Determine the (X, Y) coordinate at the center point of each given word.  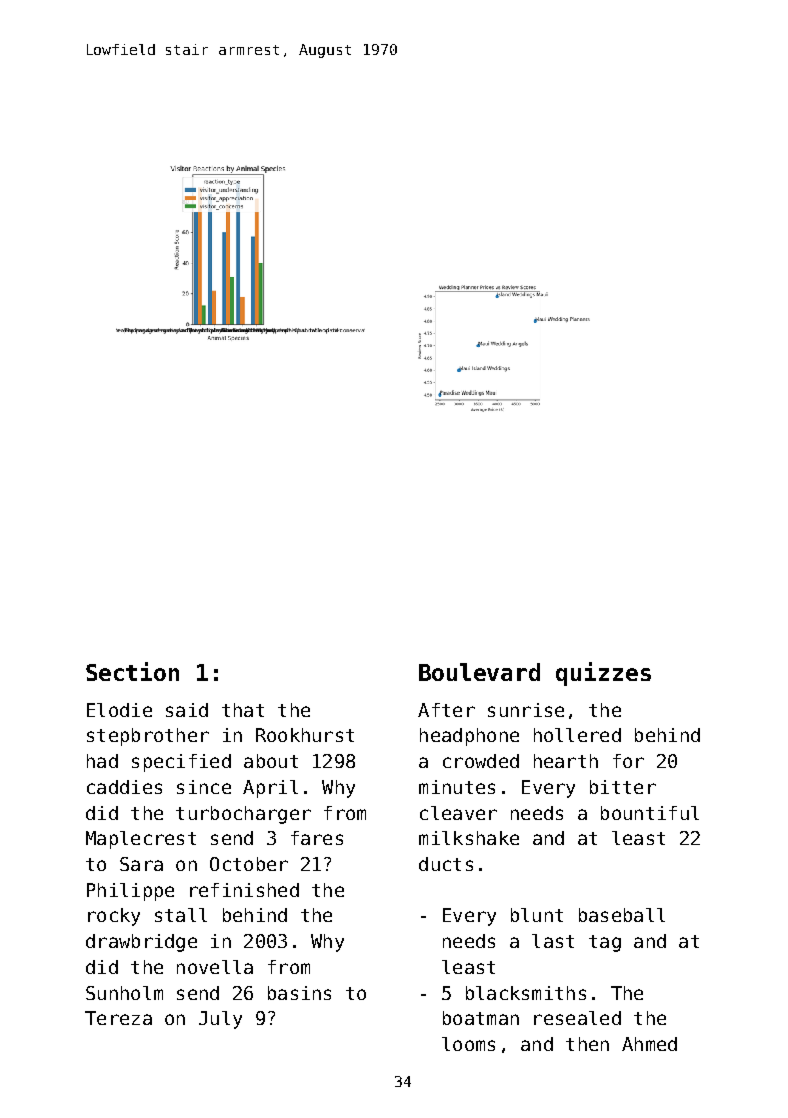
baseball (622, 915)
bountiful (650, 813)
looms (468, 1044)
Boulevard (479, 672)
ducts (446, 864)
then (587, 1044)
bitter (623, 787)
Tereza (118, 1018)
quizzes (603, 674)
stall (181, 915)
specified (181, 763)
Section (132, 671)
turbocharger (243, 815)
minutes (457, 787)
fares (317, 838)
